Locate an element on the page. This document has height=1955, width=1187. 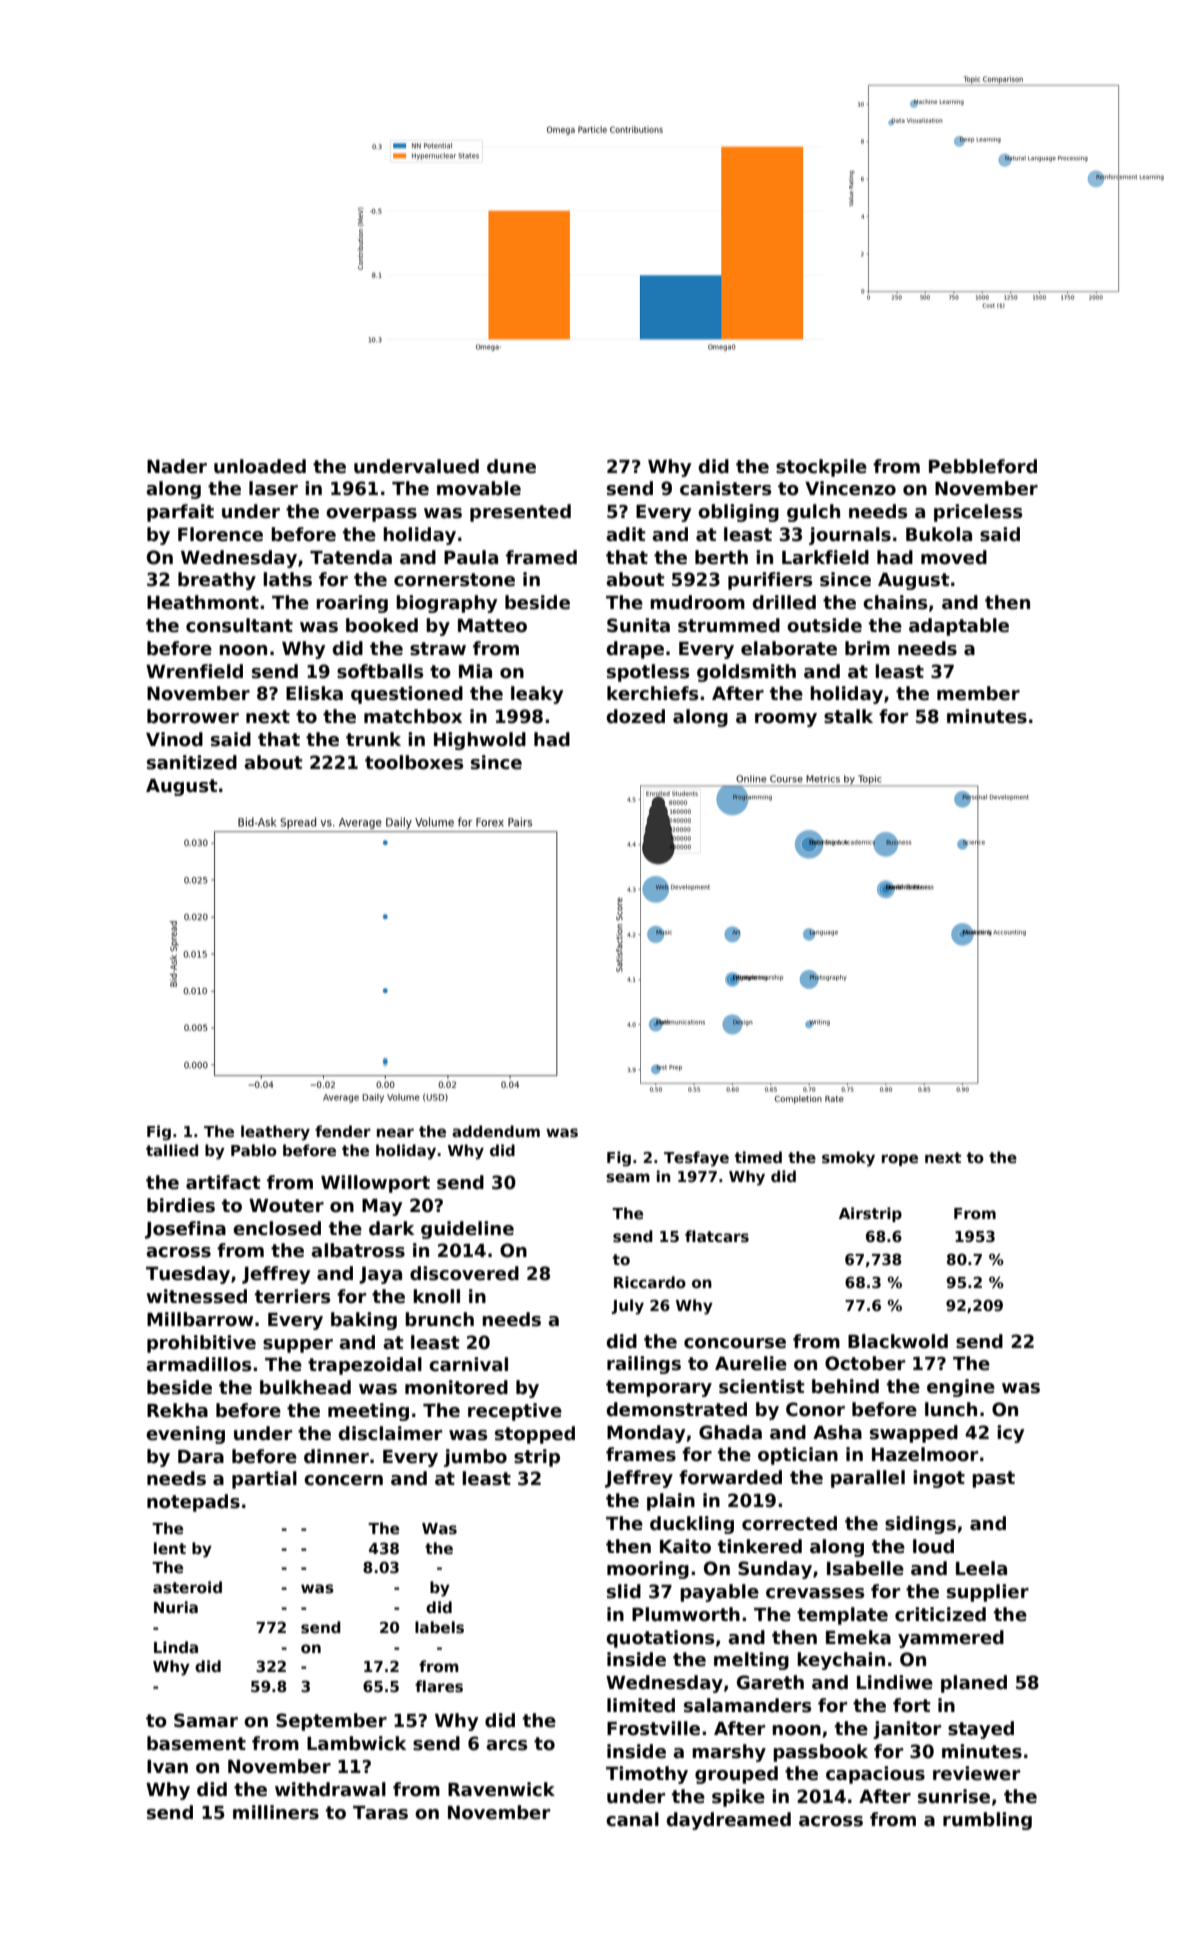
Nuria is located at coordinates (176, 1607).
